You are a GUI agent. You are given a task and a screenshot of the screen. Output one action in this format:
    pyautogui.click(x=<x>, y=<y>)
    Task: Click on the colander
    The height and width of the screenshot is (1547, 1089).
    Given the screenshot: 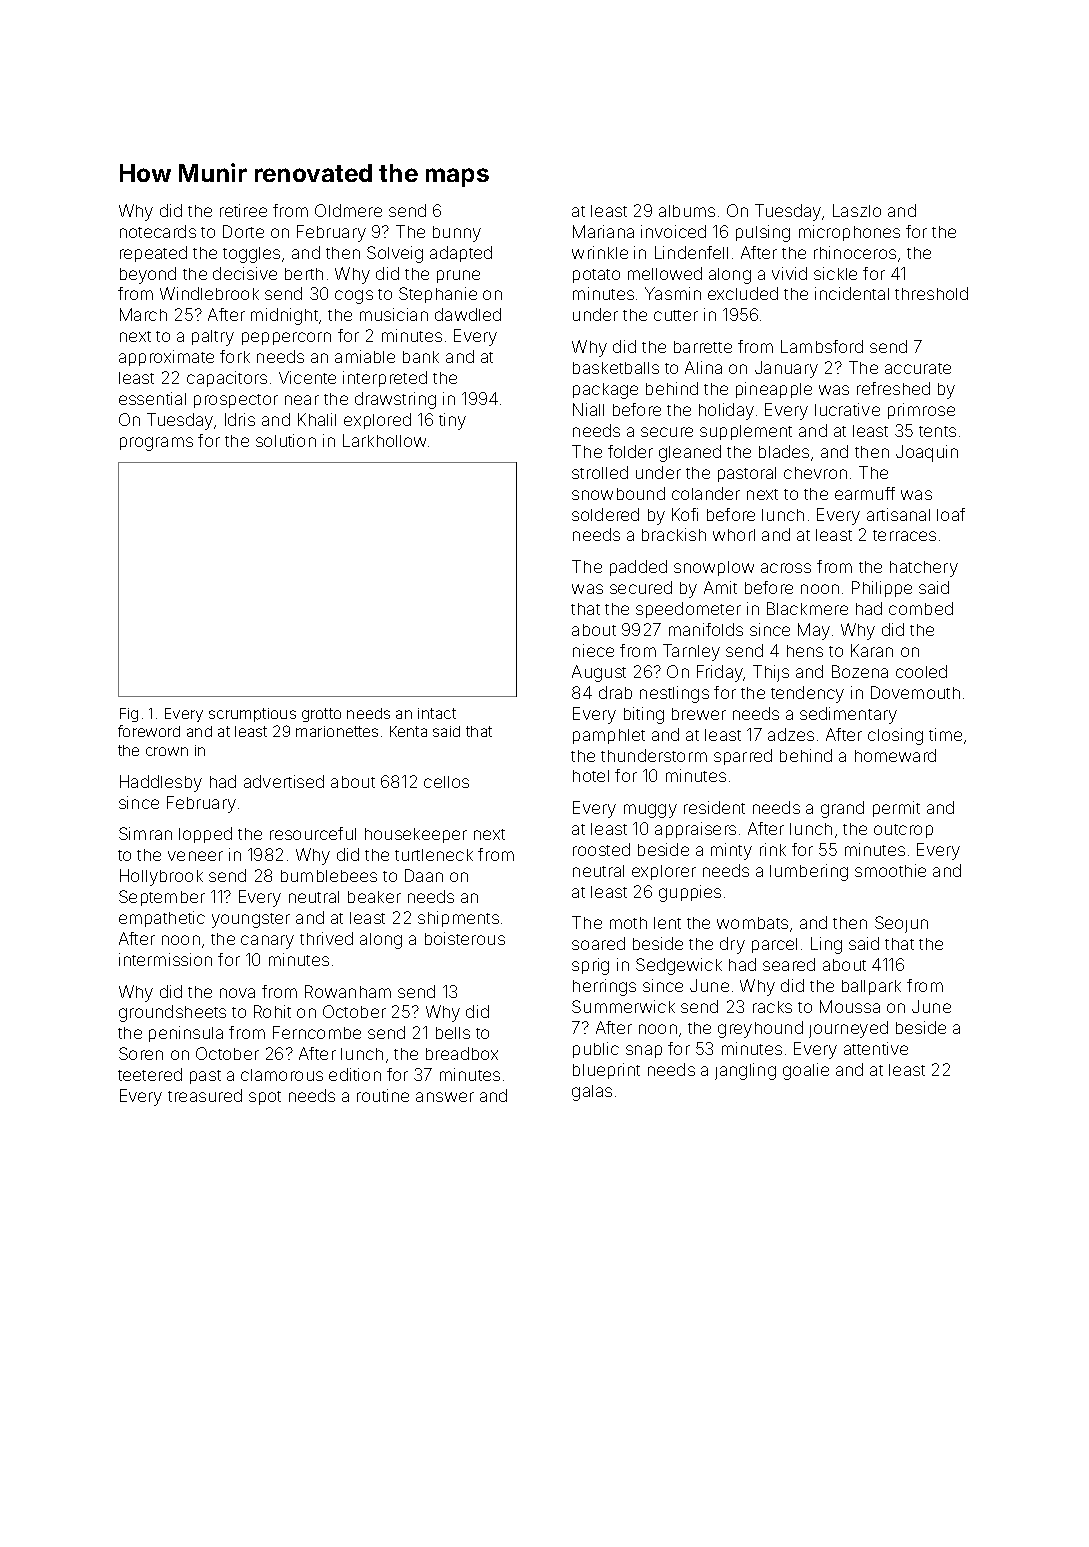 What is the action you would take?
    pyautogui.click(x=706, y=493)
